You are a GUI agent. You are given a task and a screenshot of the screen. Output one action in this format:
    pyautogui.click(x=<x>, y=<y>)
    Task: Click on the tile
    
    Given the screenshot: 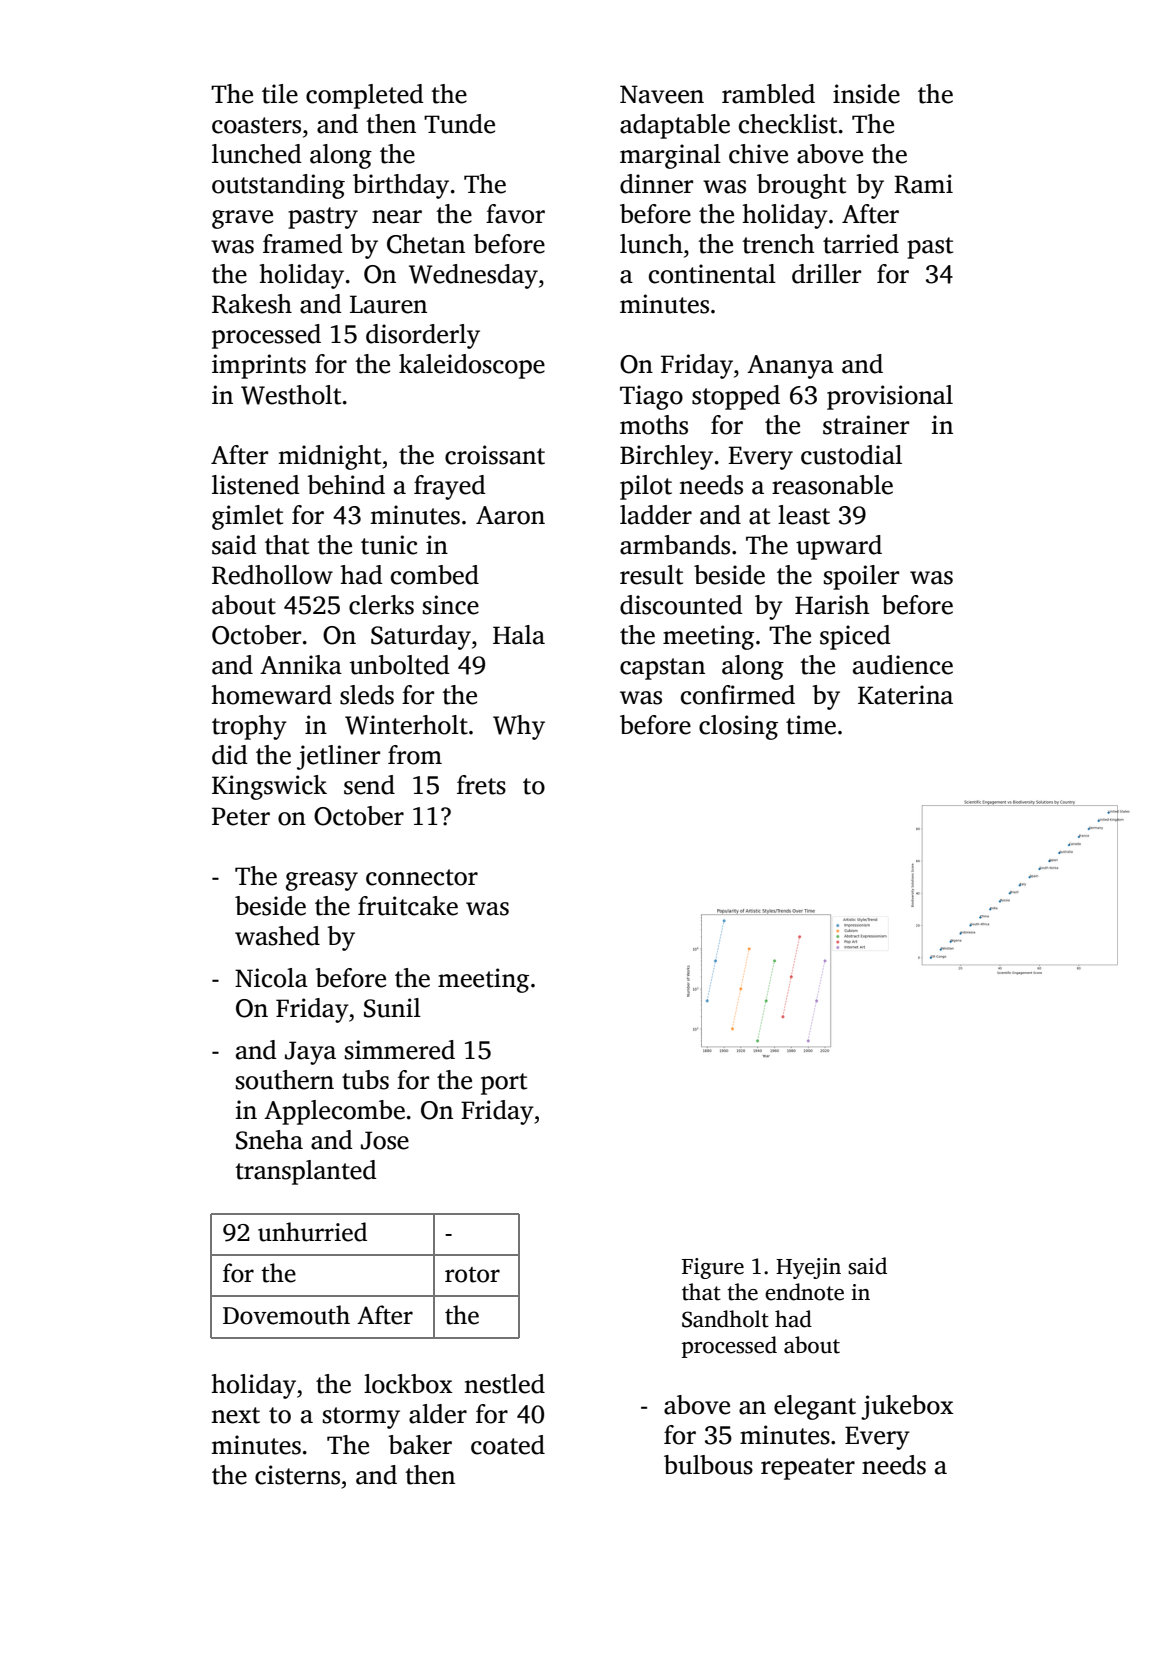 What is the action you would take?
    pyautogui.click(x=280, y=94)
